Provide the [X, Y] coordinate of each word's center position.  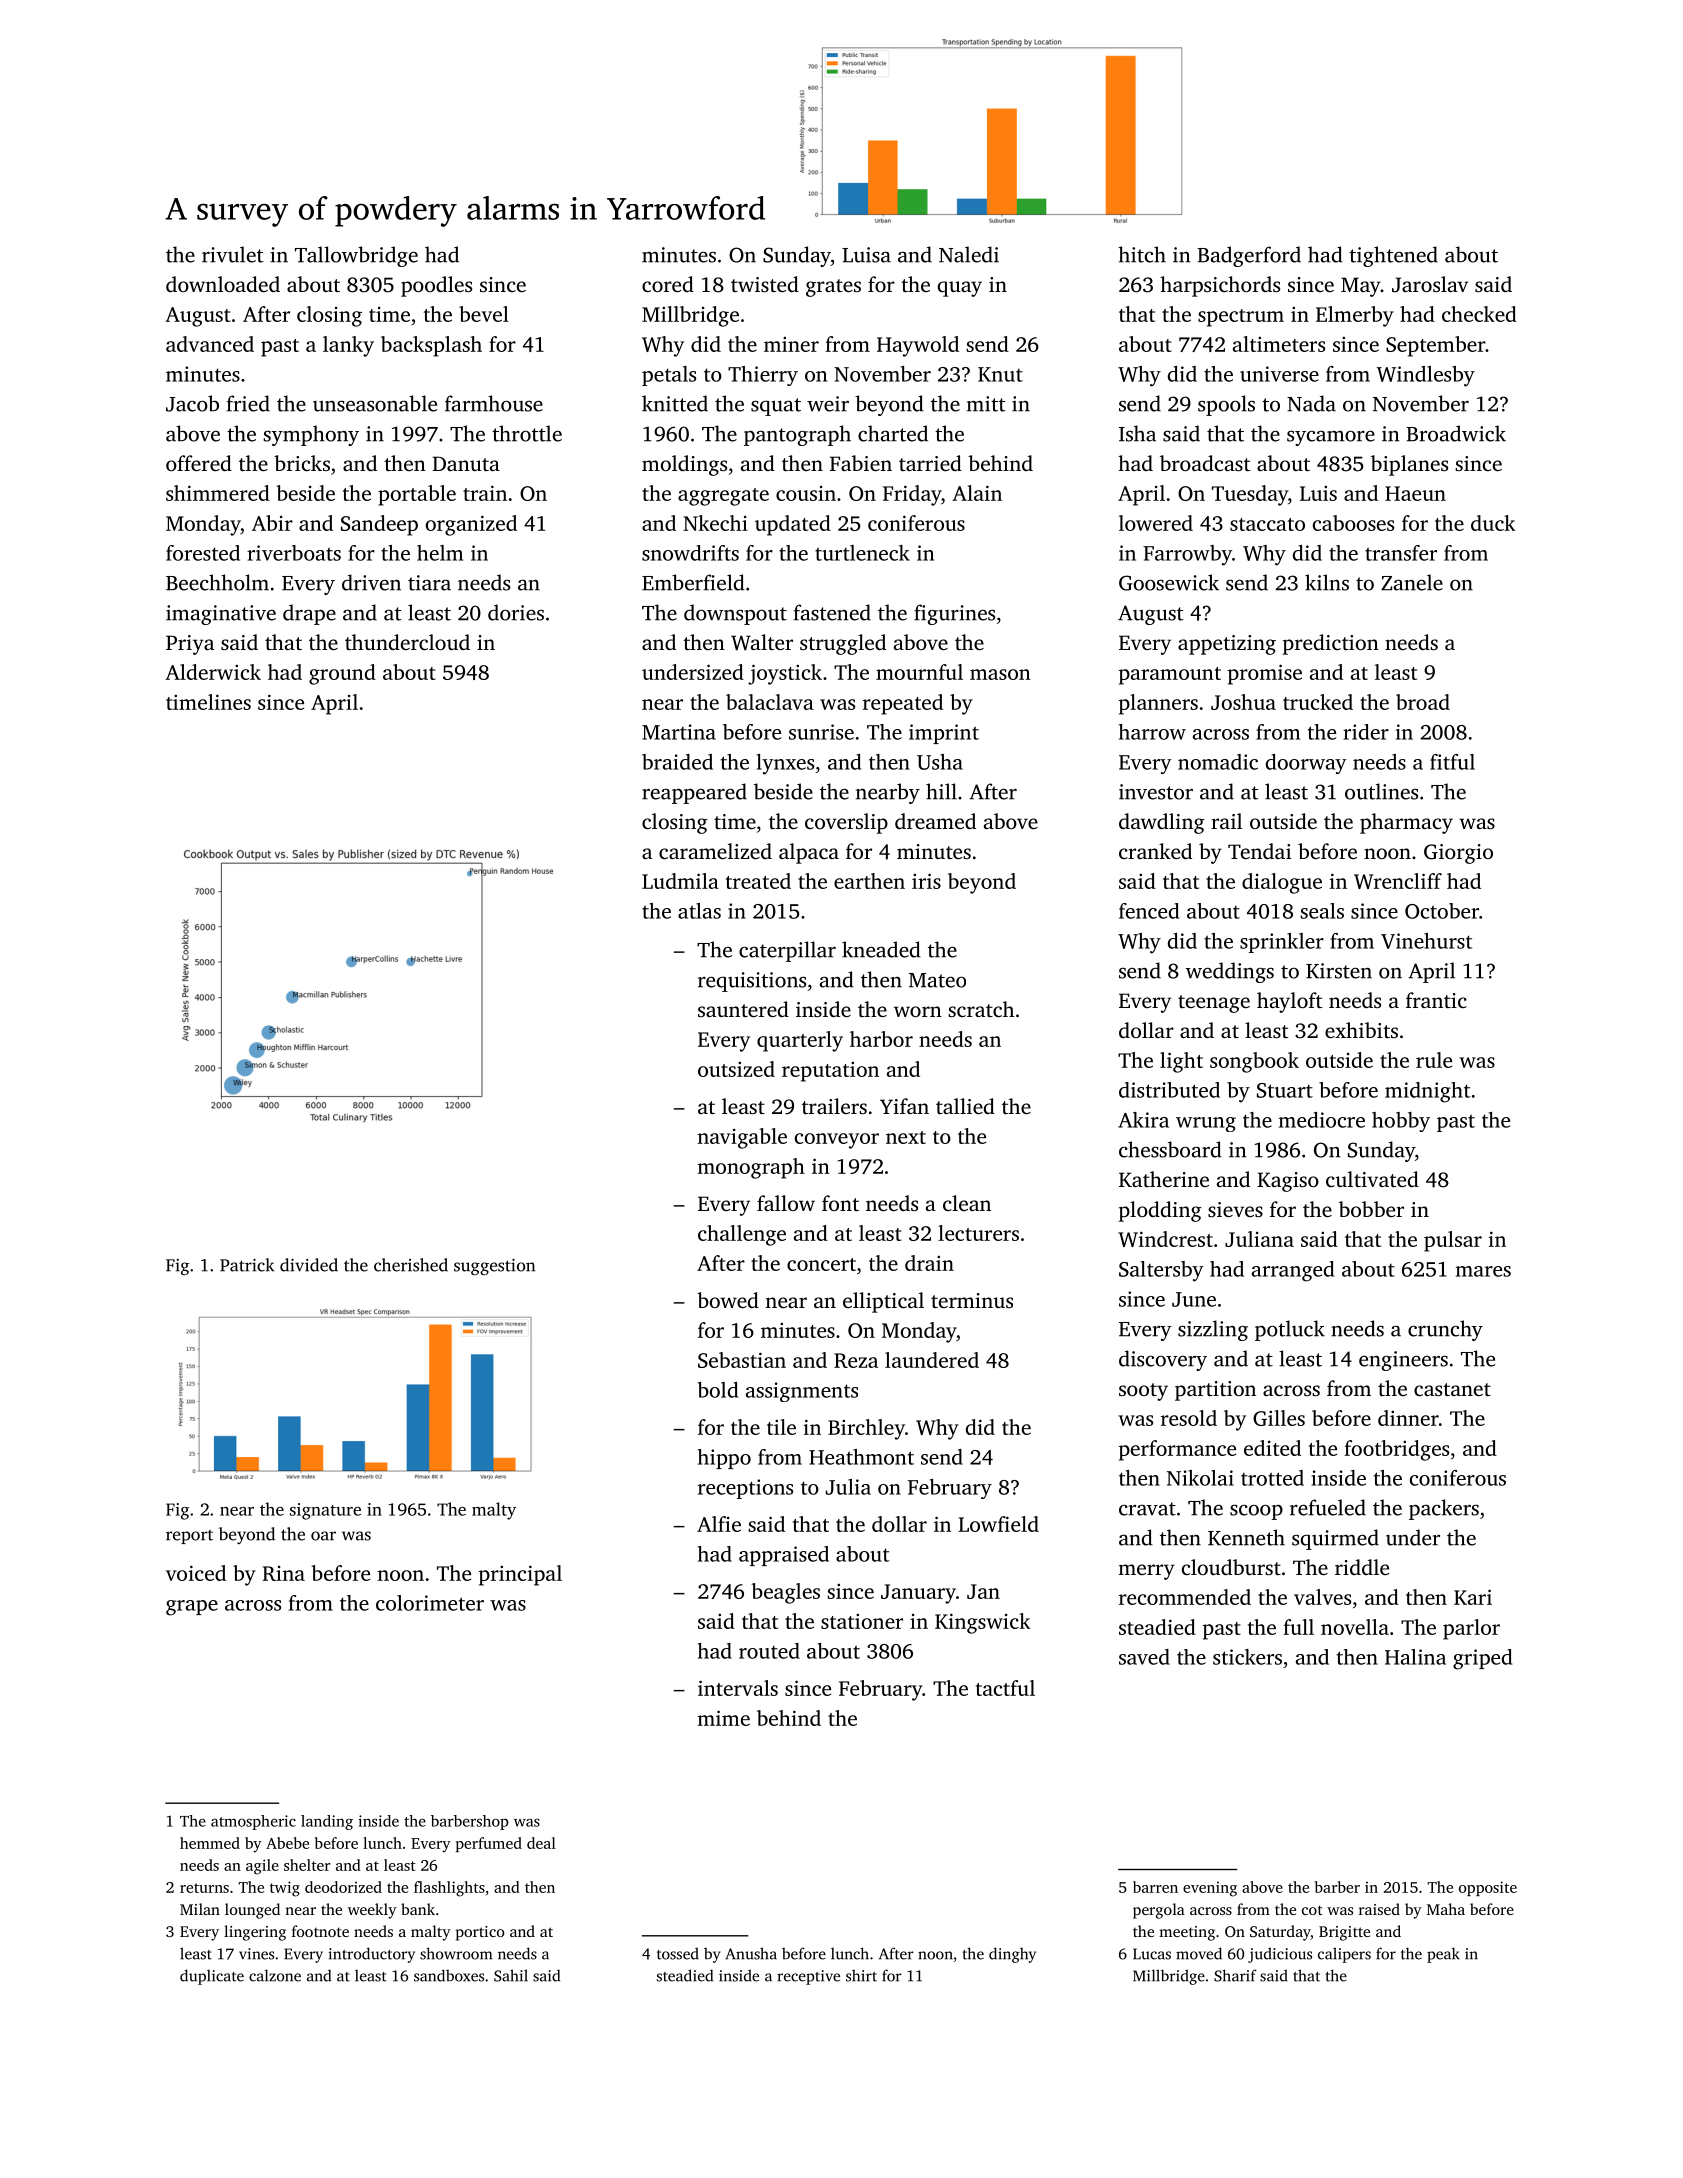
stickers [1247, 1657]
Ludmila [680, 881]
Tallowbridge [356, 256]
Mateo [937, 980]
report [189, 1537]
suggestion [494, 1267]
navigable [742, 1138]
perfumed [489, 1844]
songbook [1254, 1062]
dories [516, 612]
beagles [785, 1593]
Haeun [1415, 493]
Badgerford [1249, 256]
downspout [735, 614]
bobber [1371, 1209]
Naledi [969, 254]
